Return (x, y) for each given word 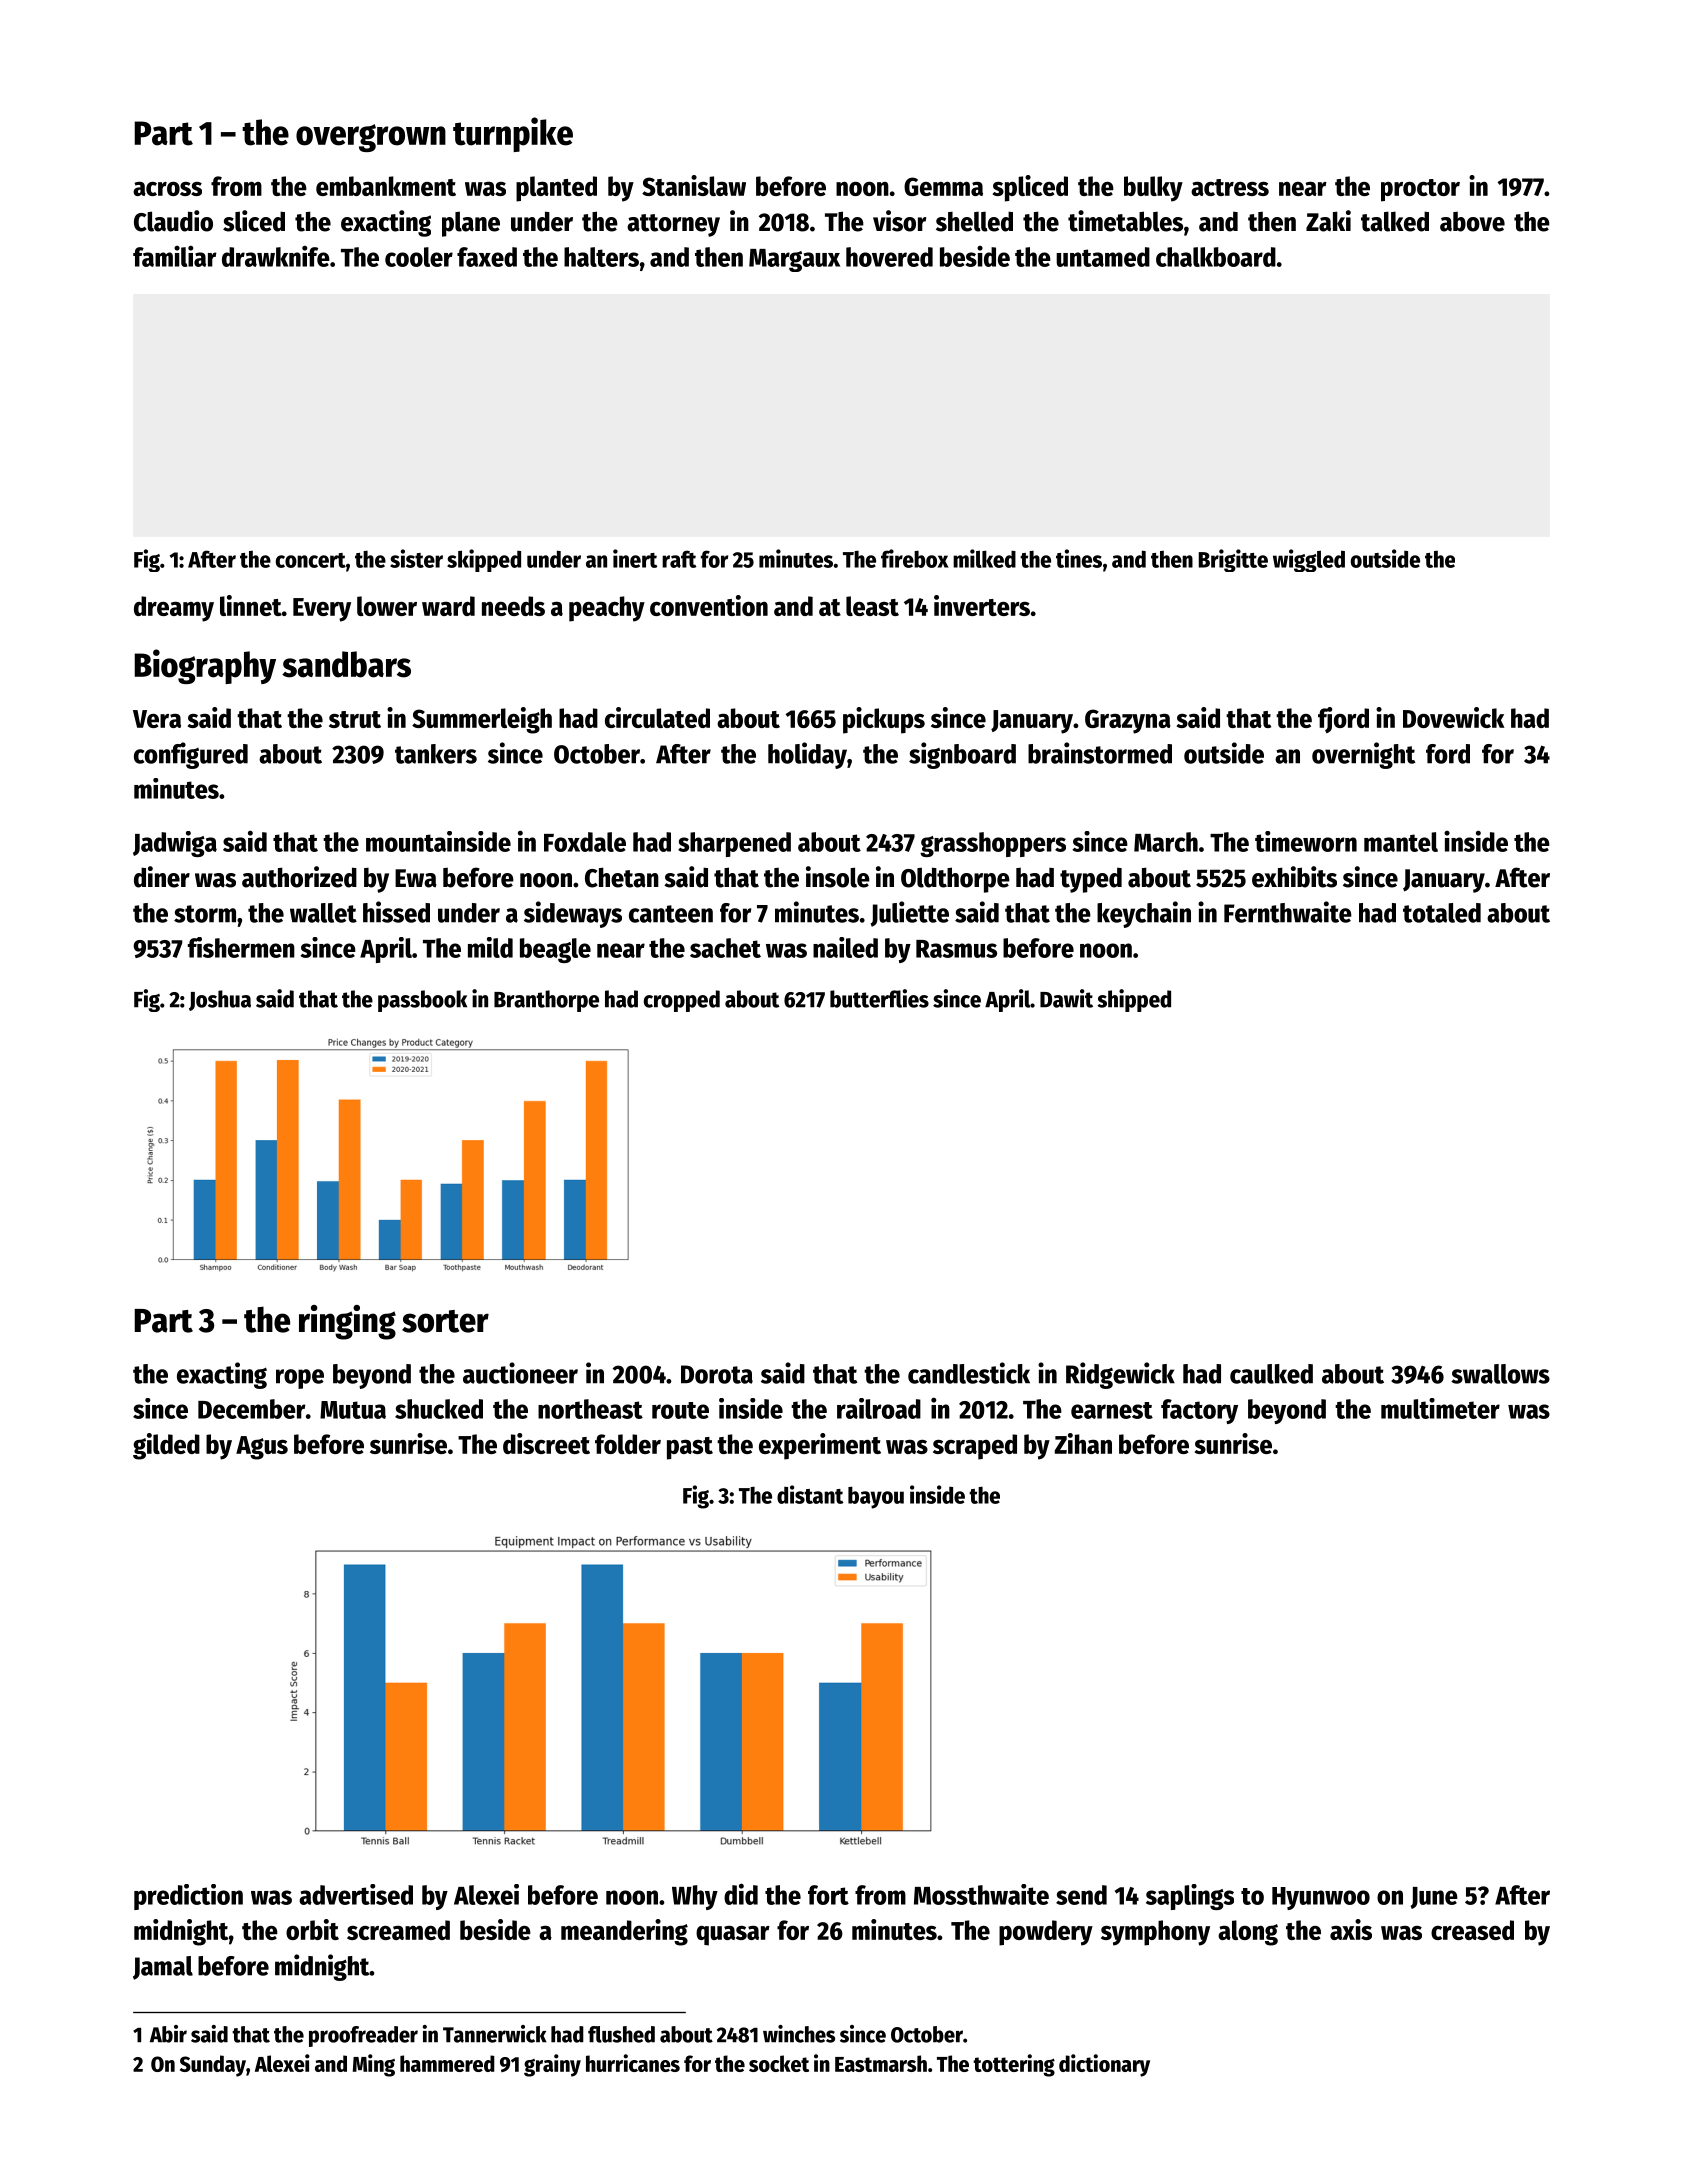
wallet (323, 913)
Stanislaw (694, 185)
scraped (975, 1447)
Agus (262, 1448)
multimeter (1440, 1408)
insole (838, 877)
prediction (188, 1897)
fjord (1343, 720)
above (1472, 222)
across (167, 189)
